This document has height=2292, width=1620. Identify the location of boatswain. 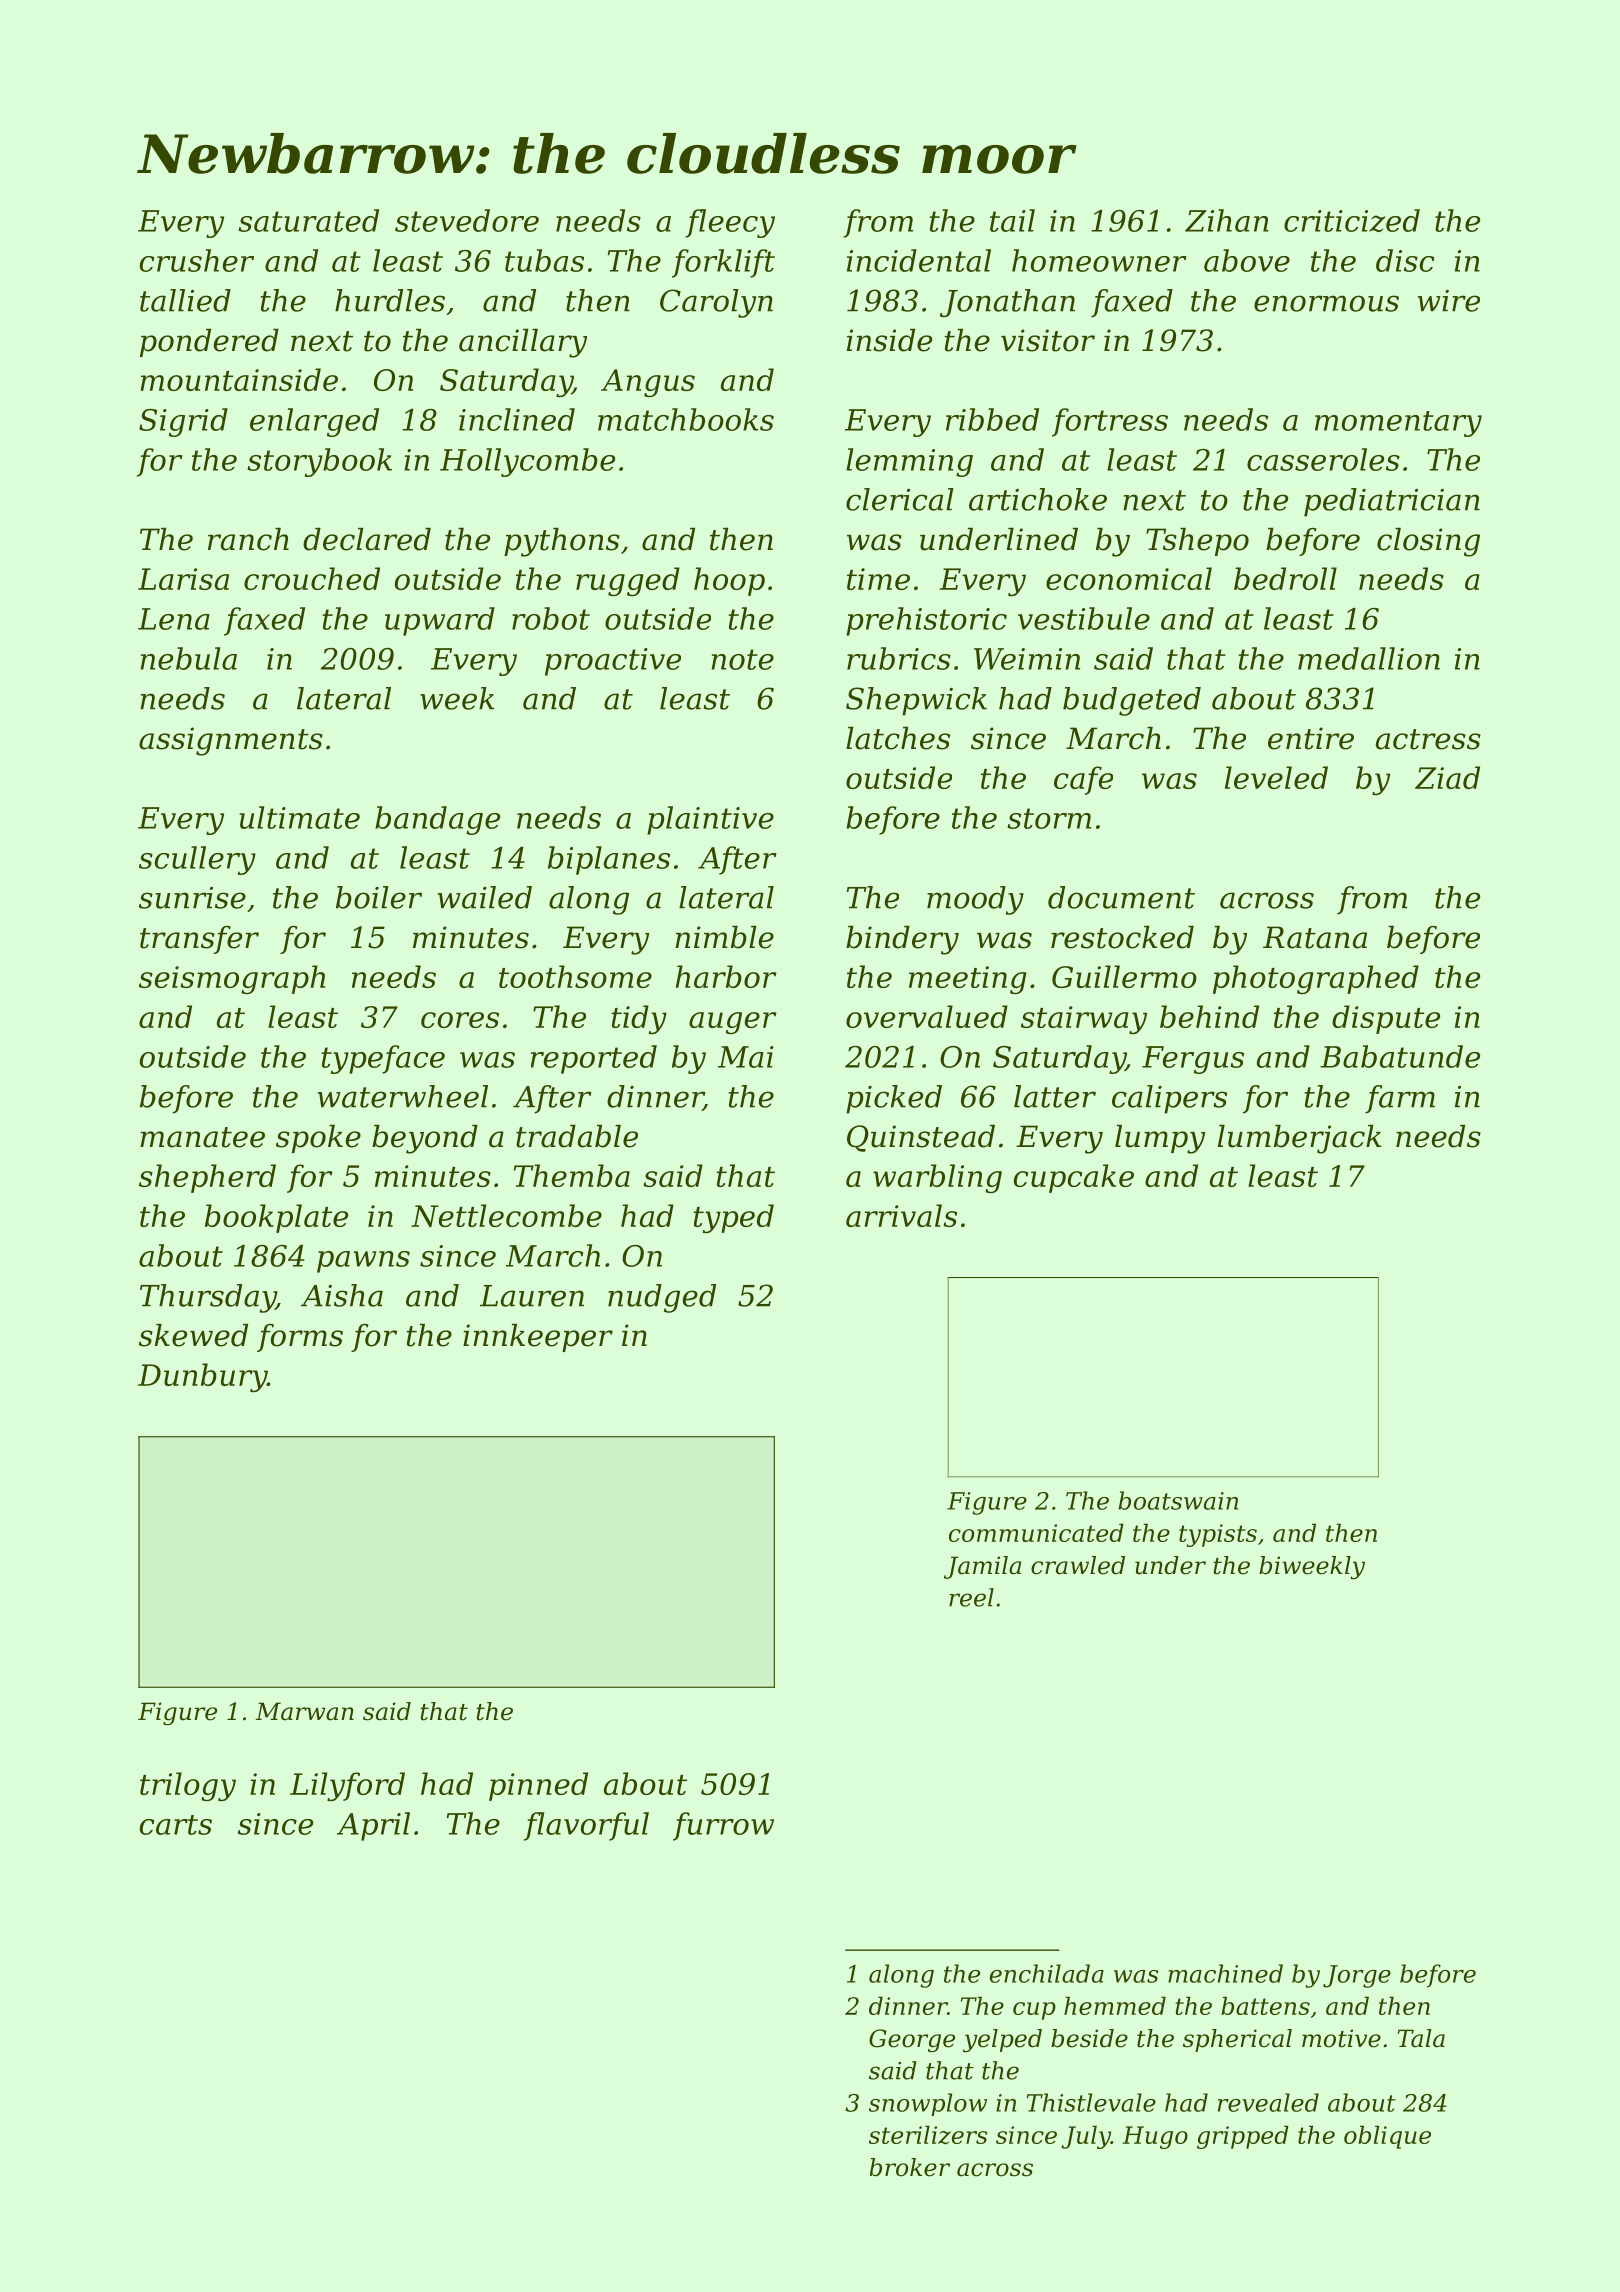
(1178, 1500).
